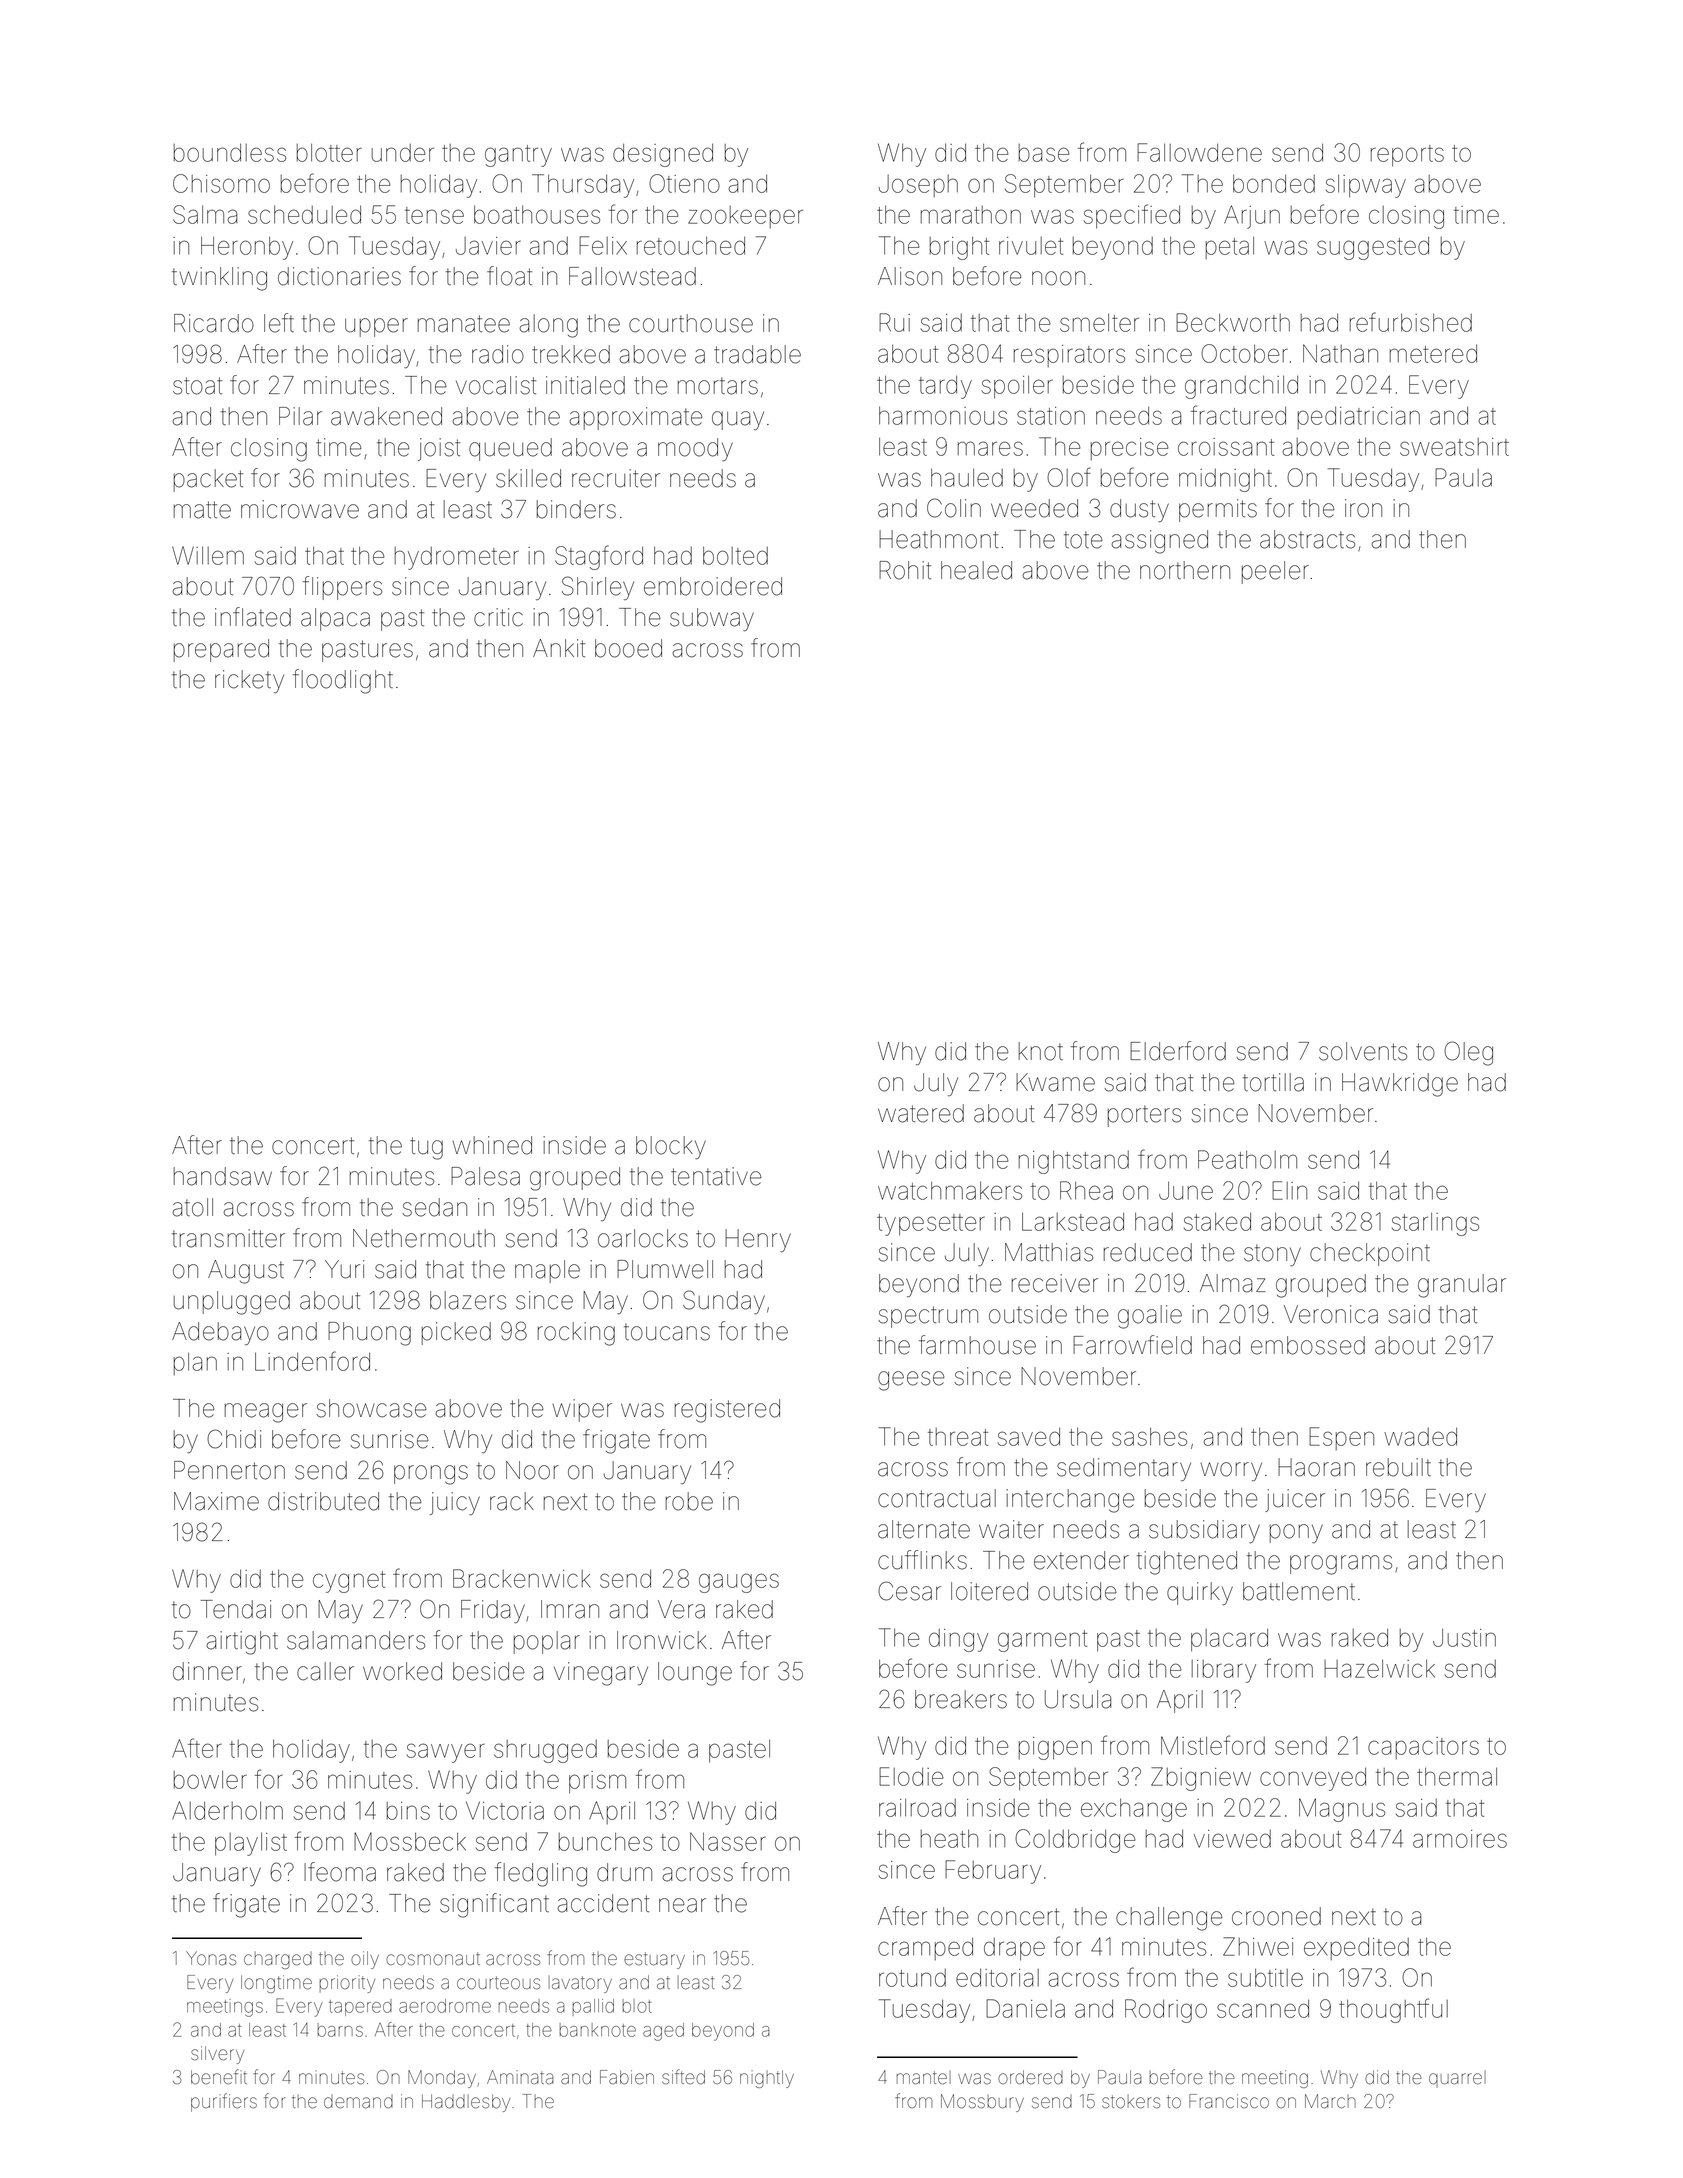 The width and height of the screenshot is (1683, 2178). What do you see at coordinates (442, 2079) in the screenshot?
I see `Monday` at bounding box center [442, 2079].
